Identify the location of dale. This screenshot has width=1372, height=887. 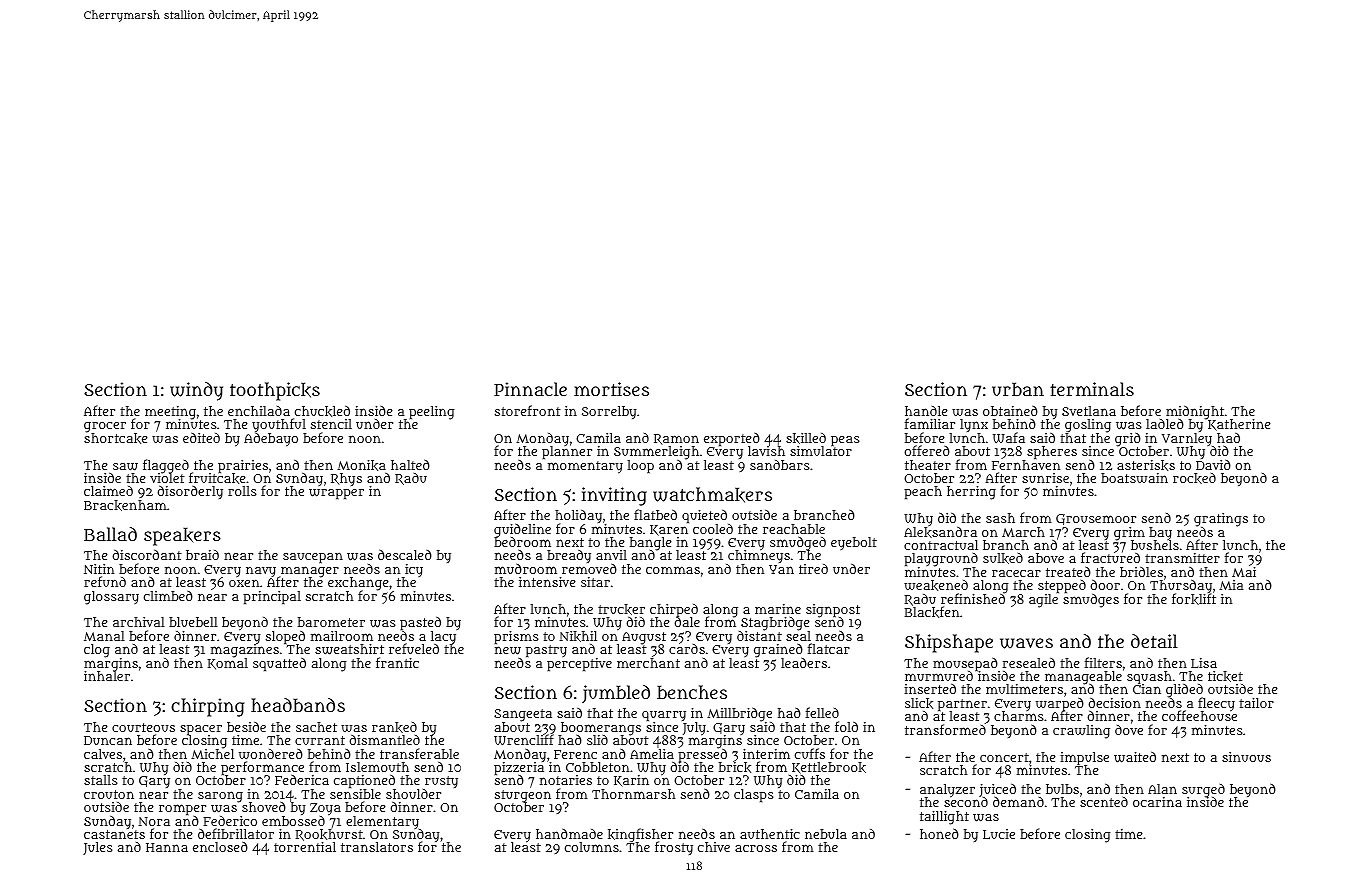
(687, 622).
